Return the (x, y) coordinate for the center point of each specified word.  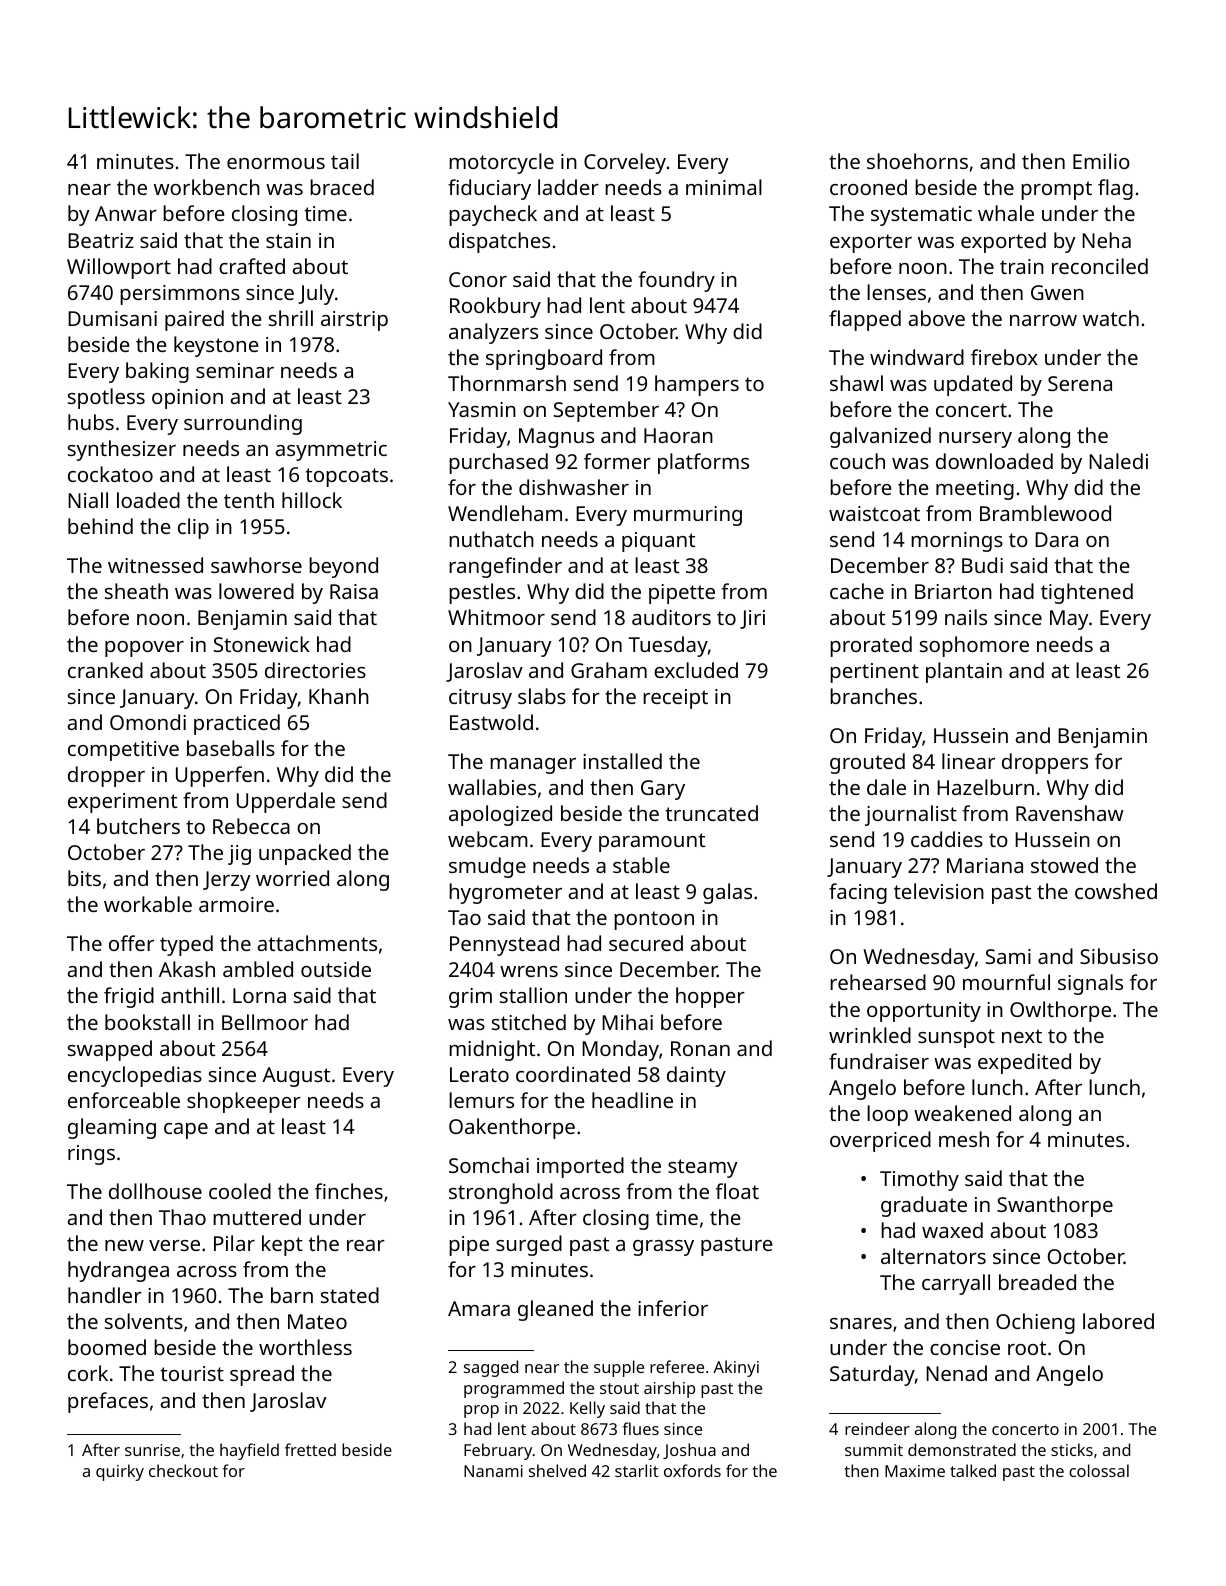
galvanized (880, 437)
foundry (677, 281)
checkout (183, 1470)
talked (973, 1470)
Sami (1008, 956)
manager (533, 766)
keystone (216, 346)
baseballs (231, 748)
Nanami (493, 1471)
